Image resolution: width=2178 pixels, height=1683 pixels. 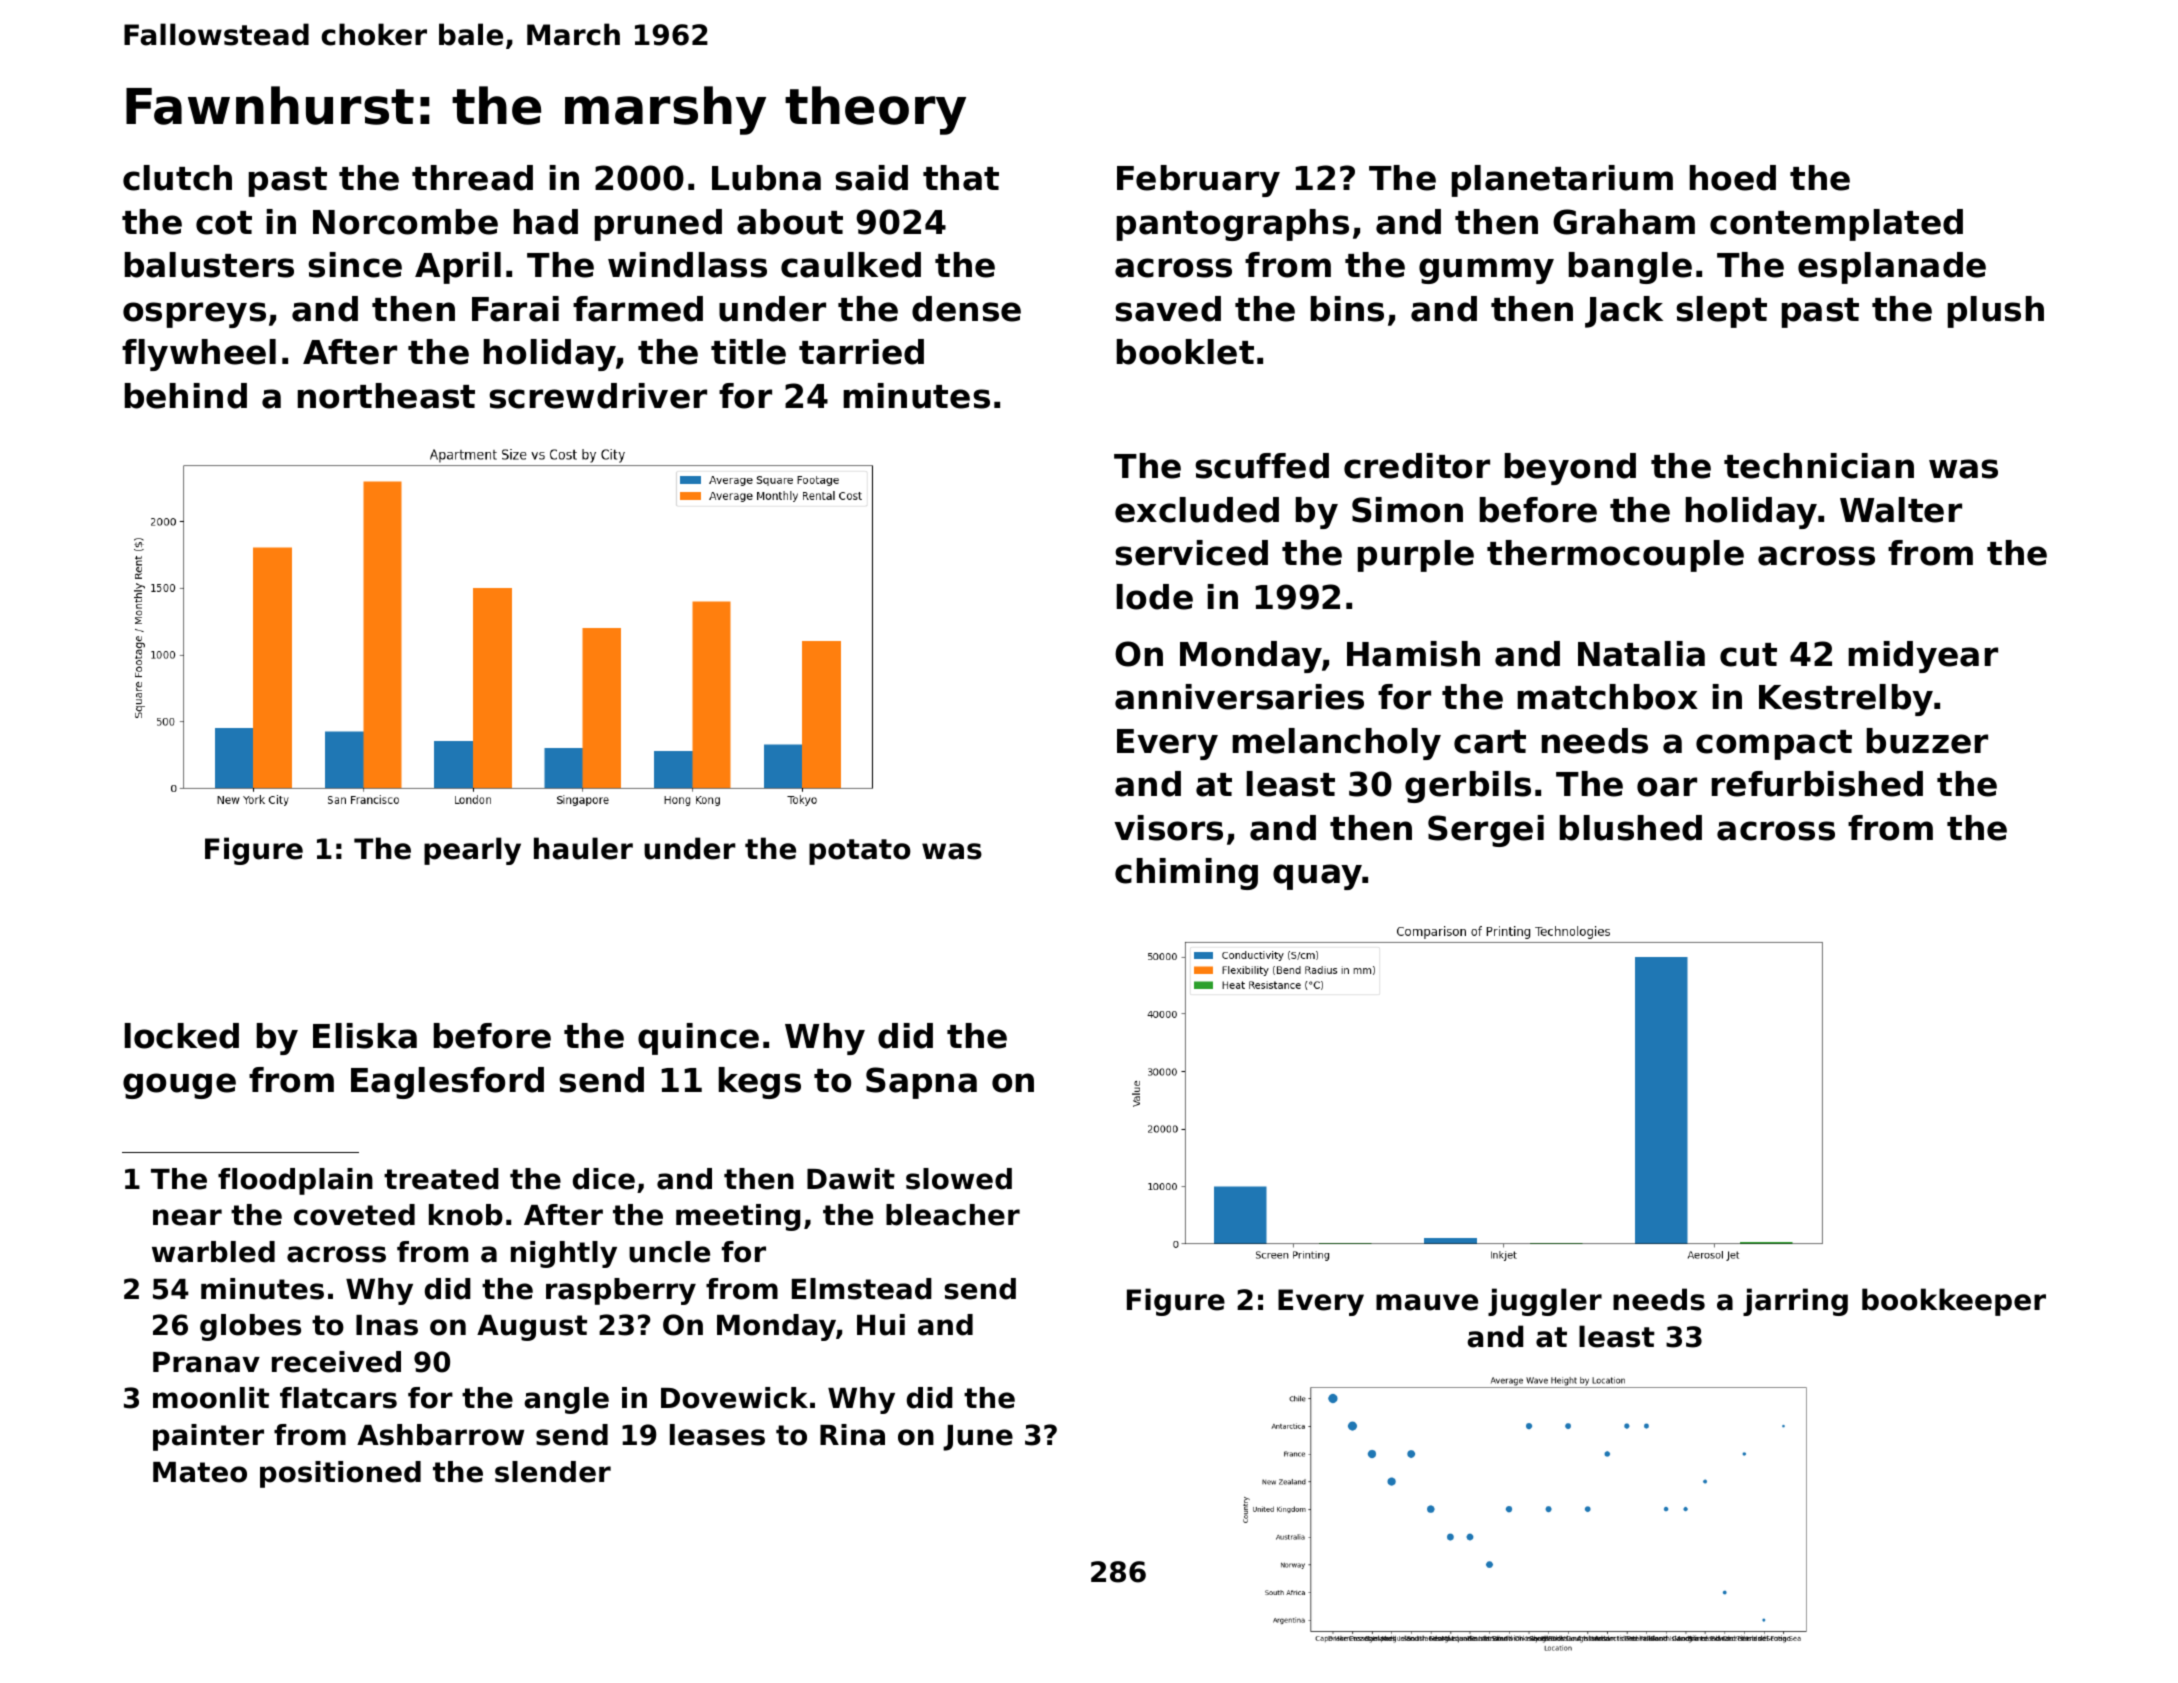 I want to click on Eliska, so click(x=365, y=1036).
